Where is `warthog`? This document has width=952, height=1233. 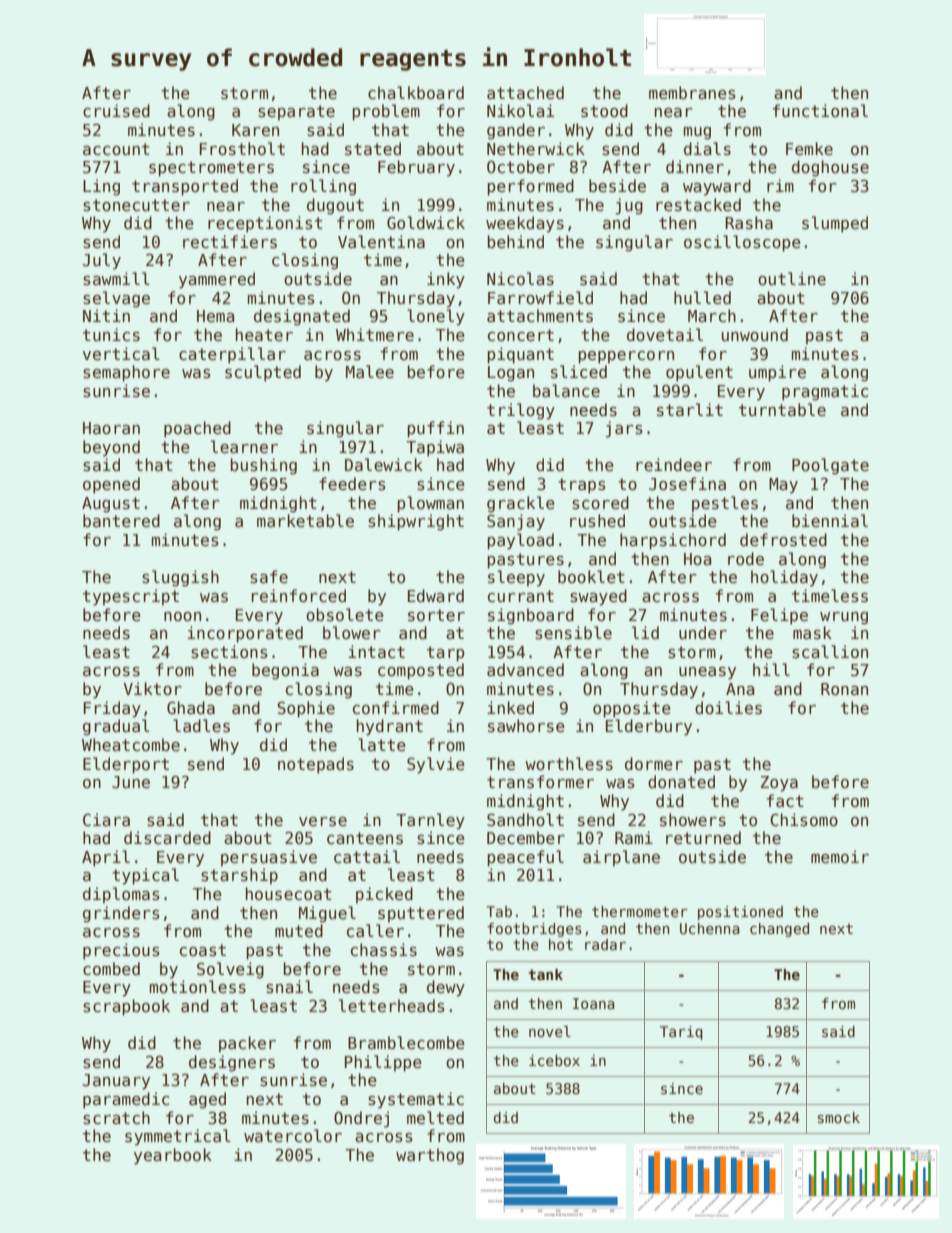
warthog is located at coordinates (430, 1156).
